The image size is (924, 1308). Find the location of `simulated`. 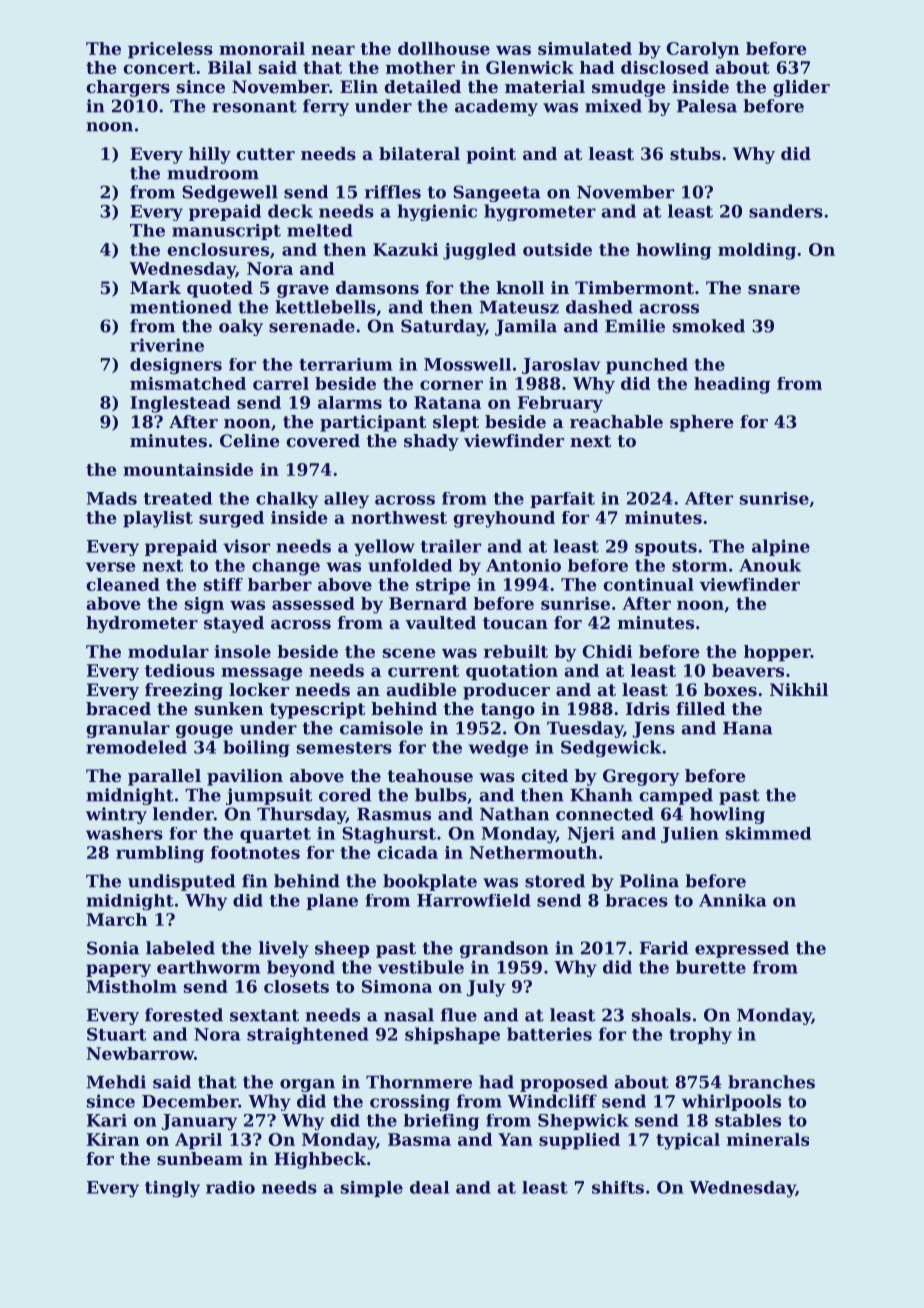

simulated is located at coordinates (585, 48).
